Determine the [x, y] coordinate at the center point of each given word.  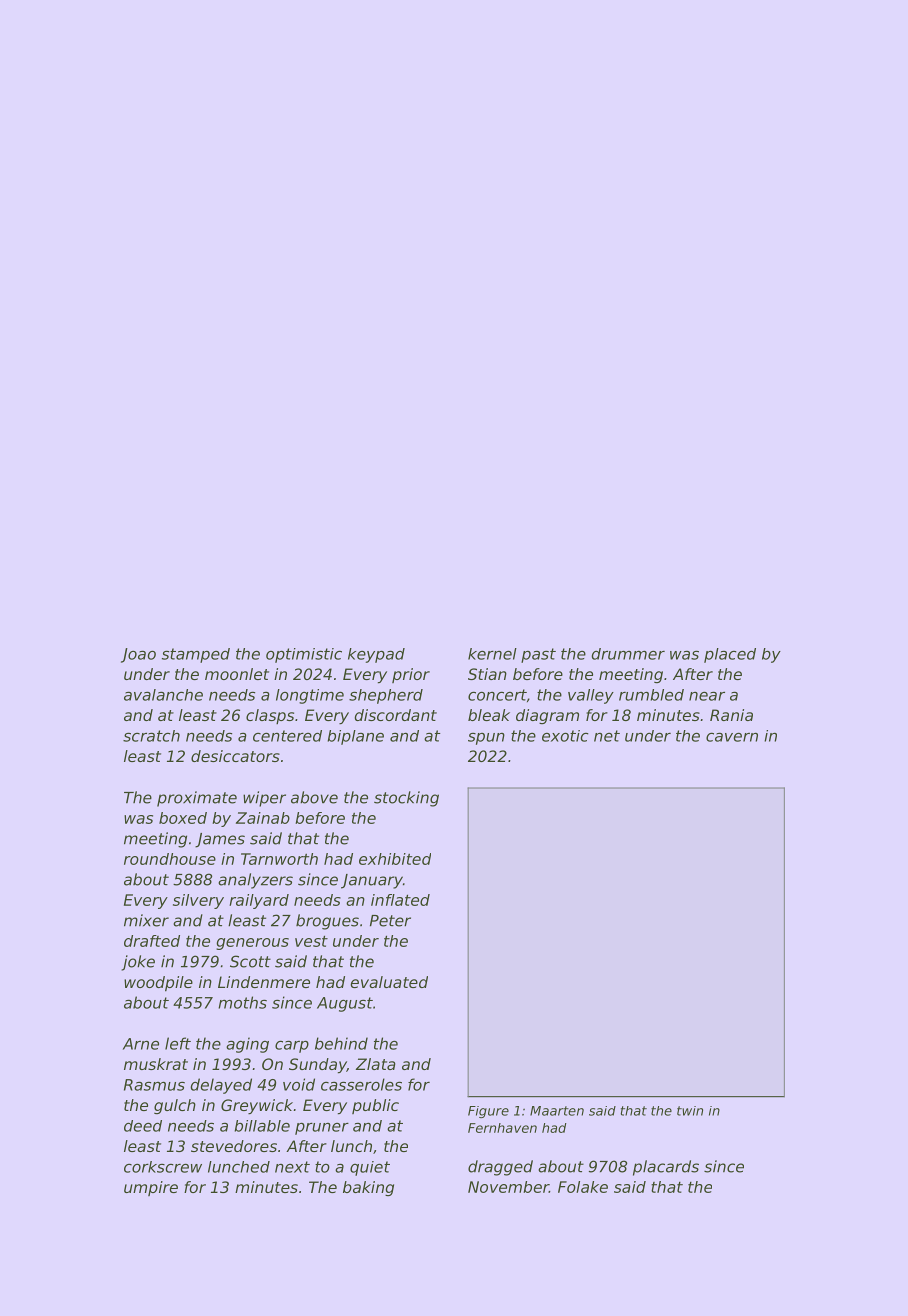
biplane [356, 737]
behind [341, 1043]
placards [666, 1168]
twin [690, 1111]
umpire [151, 1188]
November [508, 1187]
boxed [183, 818]
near [707, 696]
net [607, 736]
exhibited [395, 859]
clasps [270, 716]
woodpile [158, 984]
